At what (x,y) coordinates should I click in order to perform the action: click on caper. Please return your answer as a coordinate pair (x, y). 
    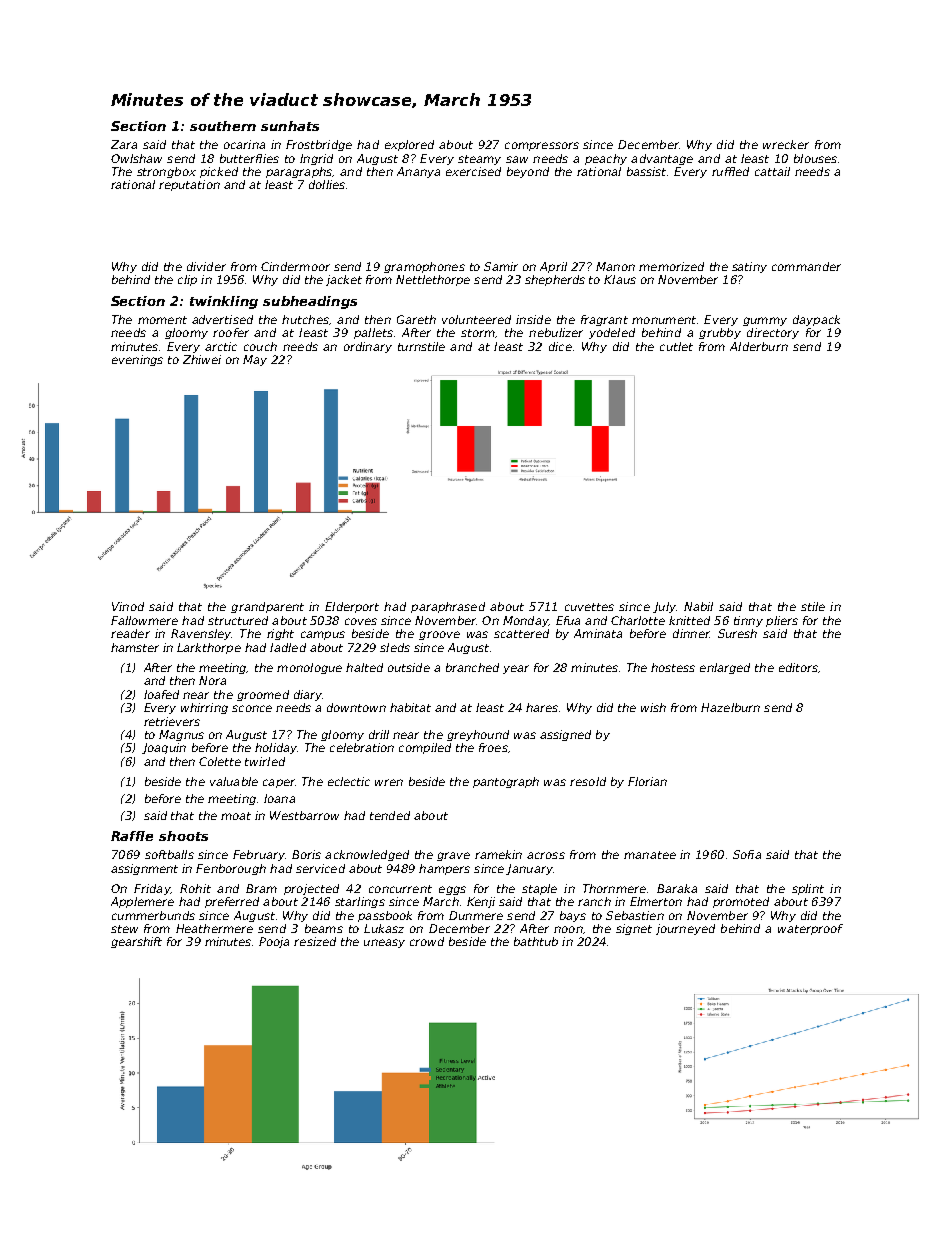
    Looking at the image, I should click on (279, 783).
